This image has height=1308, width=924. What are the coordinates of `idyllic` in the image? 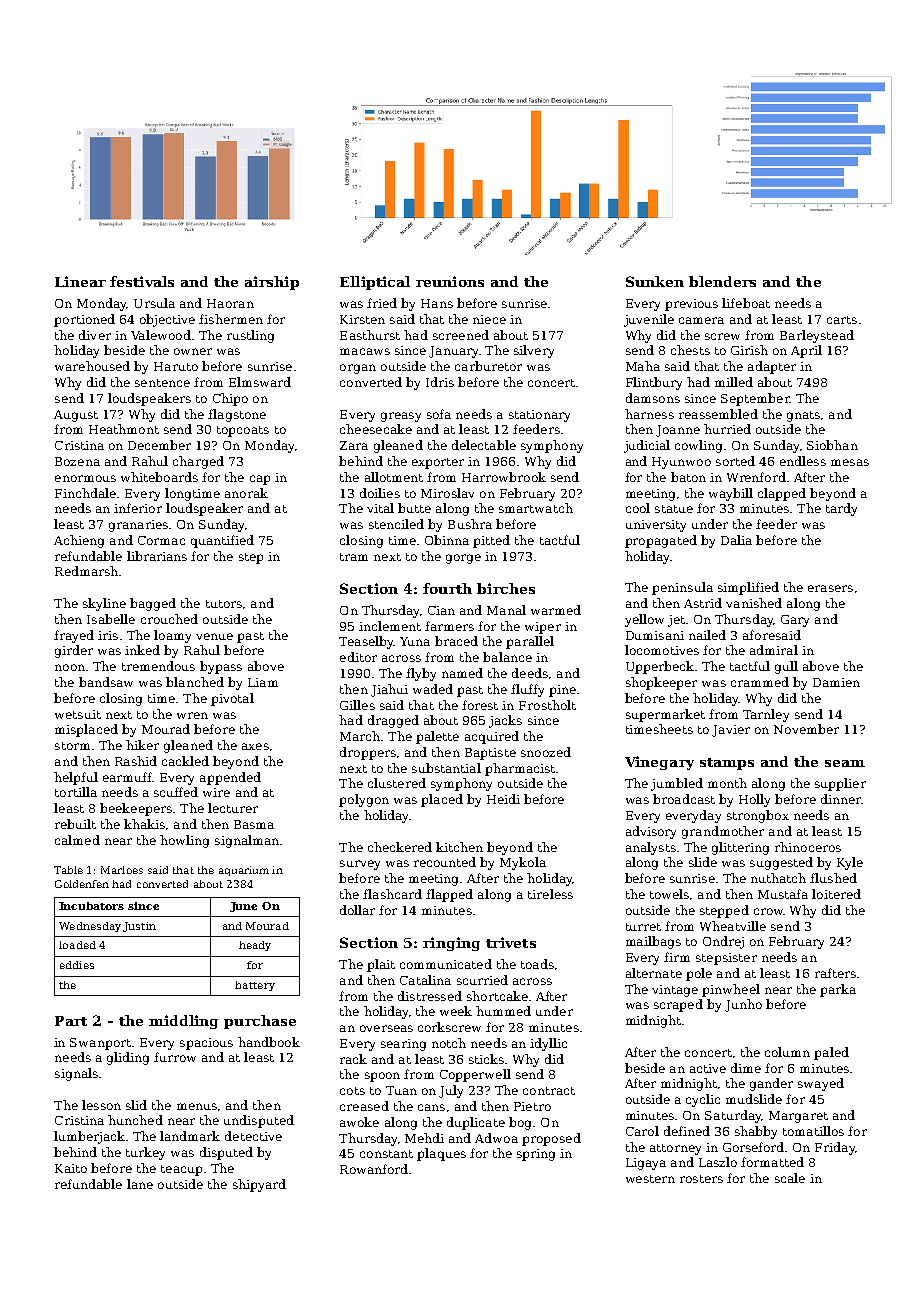 It's located at (548, 1044).
